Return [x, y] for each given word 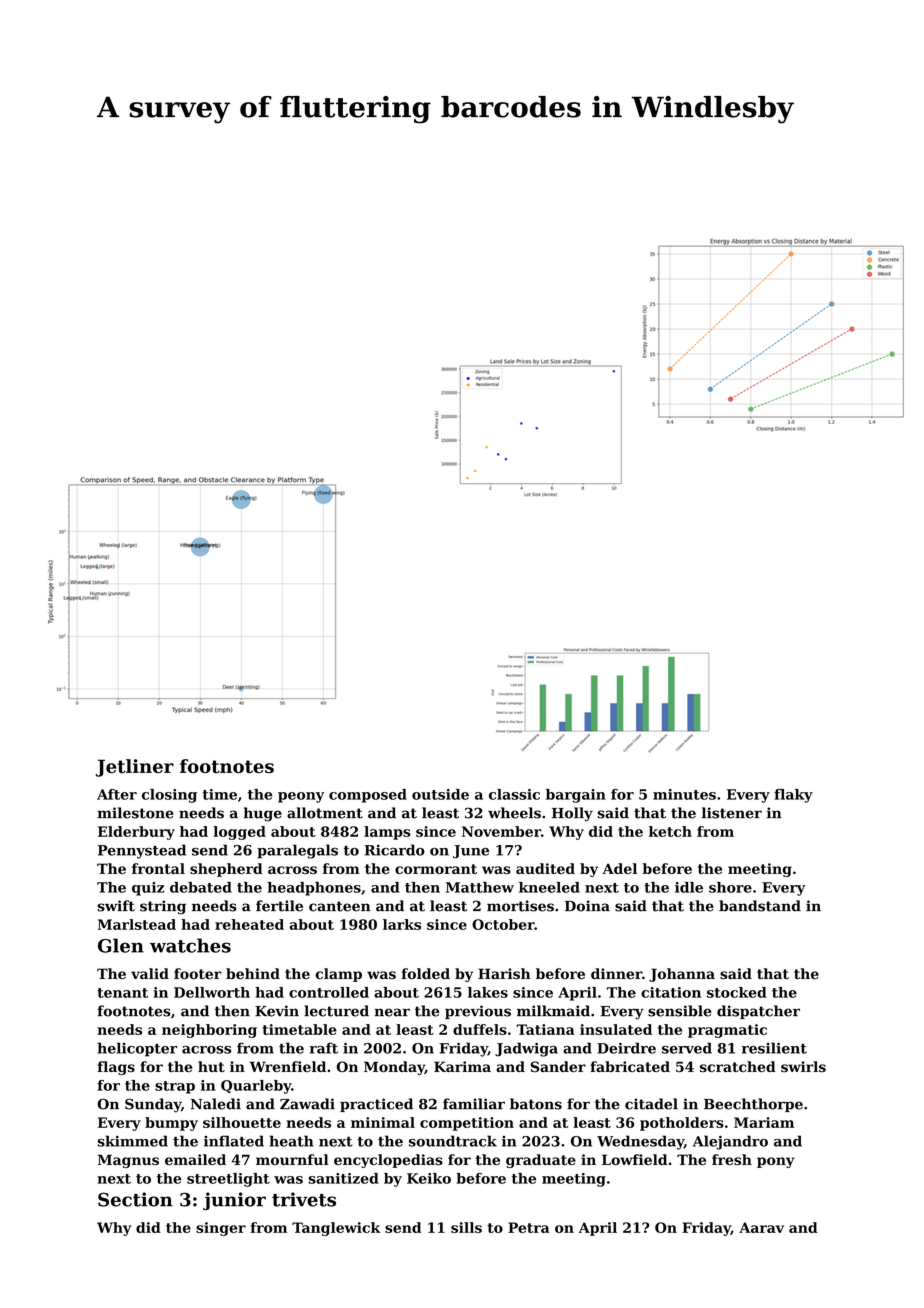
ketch [670, 831]
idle [689, 887]
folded [426, 973]
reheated [249, 924]
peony [301, 797]
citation [671, 992]
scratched [738, 1066]
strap [175, 1087]
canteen [340, 906]
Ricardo [394, 850]
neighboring [209, 1031]
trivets [304, 1199]
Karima [462, 1066]
